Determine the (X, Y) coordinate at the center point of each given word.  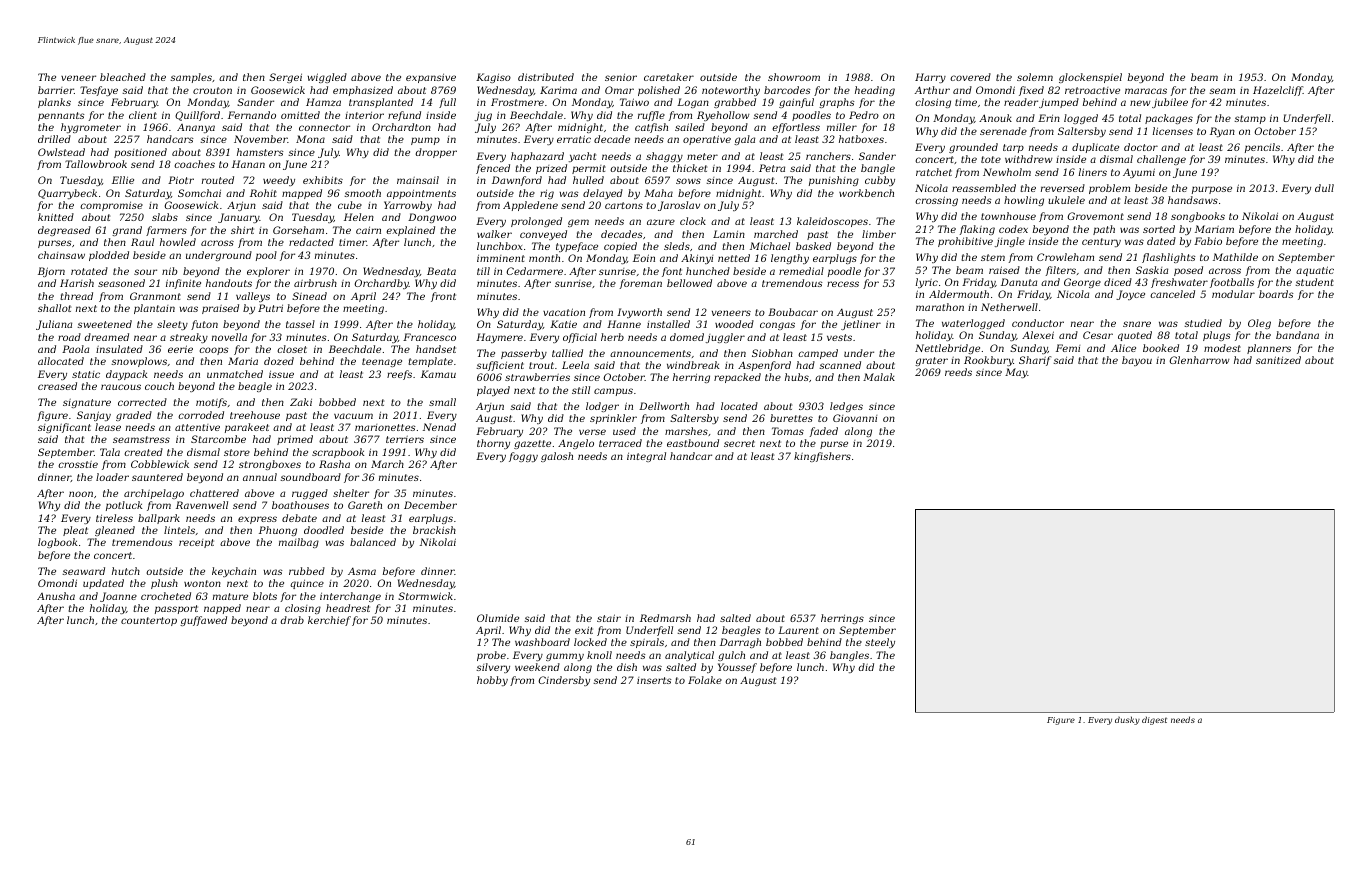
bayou (1137, 361)
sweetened (104, 324)
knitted (56, 217)
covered (970, 77)
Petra (772, 168)
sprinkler (613, 419)
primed (295, 440)
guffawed (203, 621)
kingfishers (822, 457)
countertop (149, 621)
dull (1324, 188)
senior (621, 77)
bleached (123, 77)
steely (880, 643)
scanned (840, 365)
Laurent (798, 630)
